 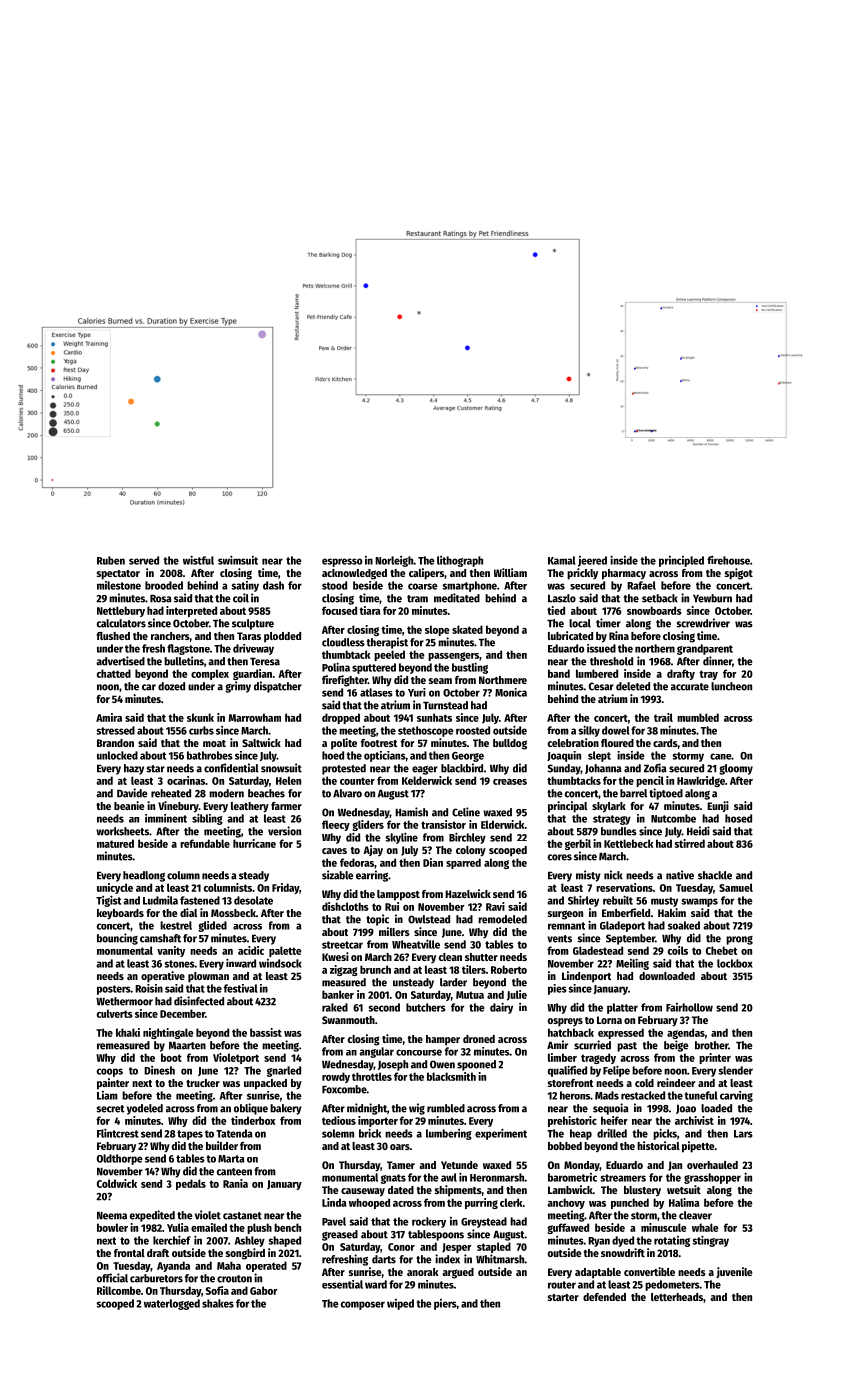 What do you see at coordinates (473, 730) in the image?
I see `roosted` at bounding box center [473, 730].
